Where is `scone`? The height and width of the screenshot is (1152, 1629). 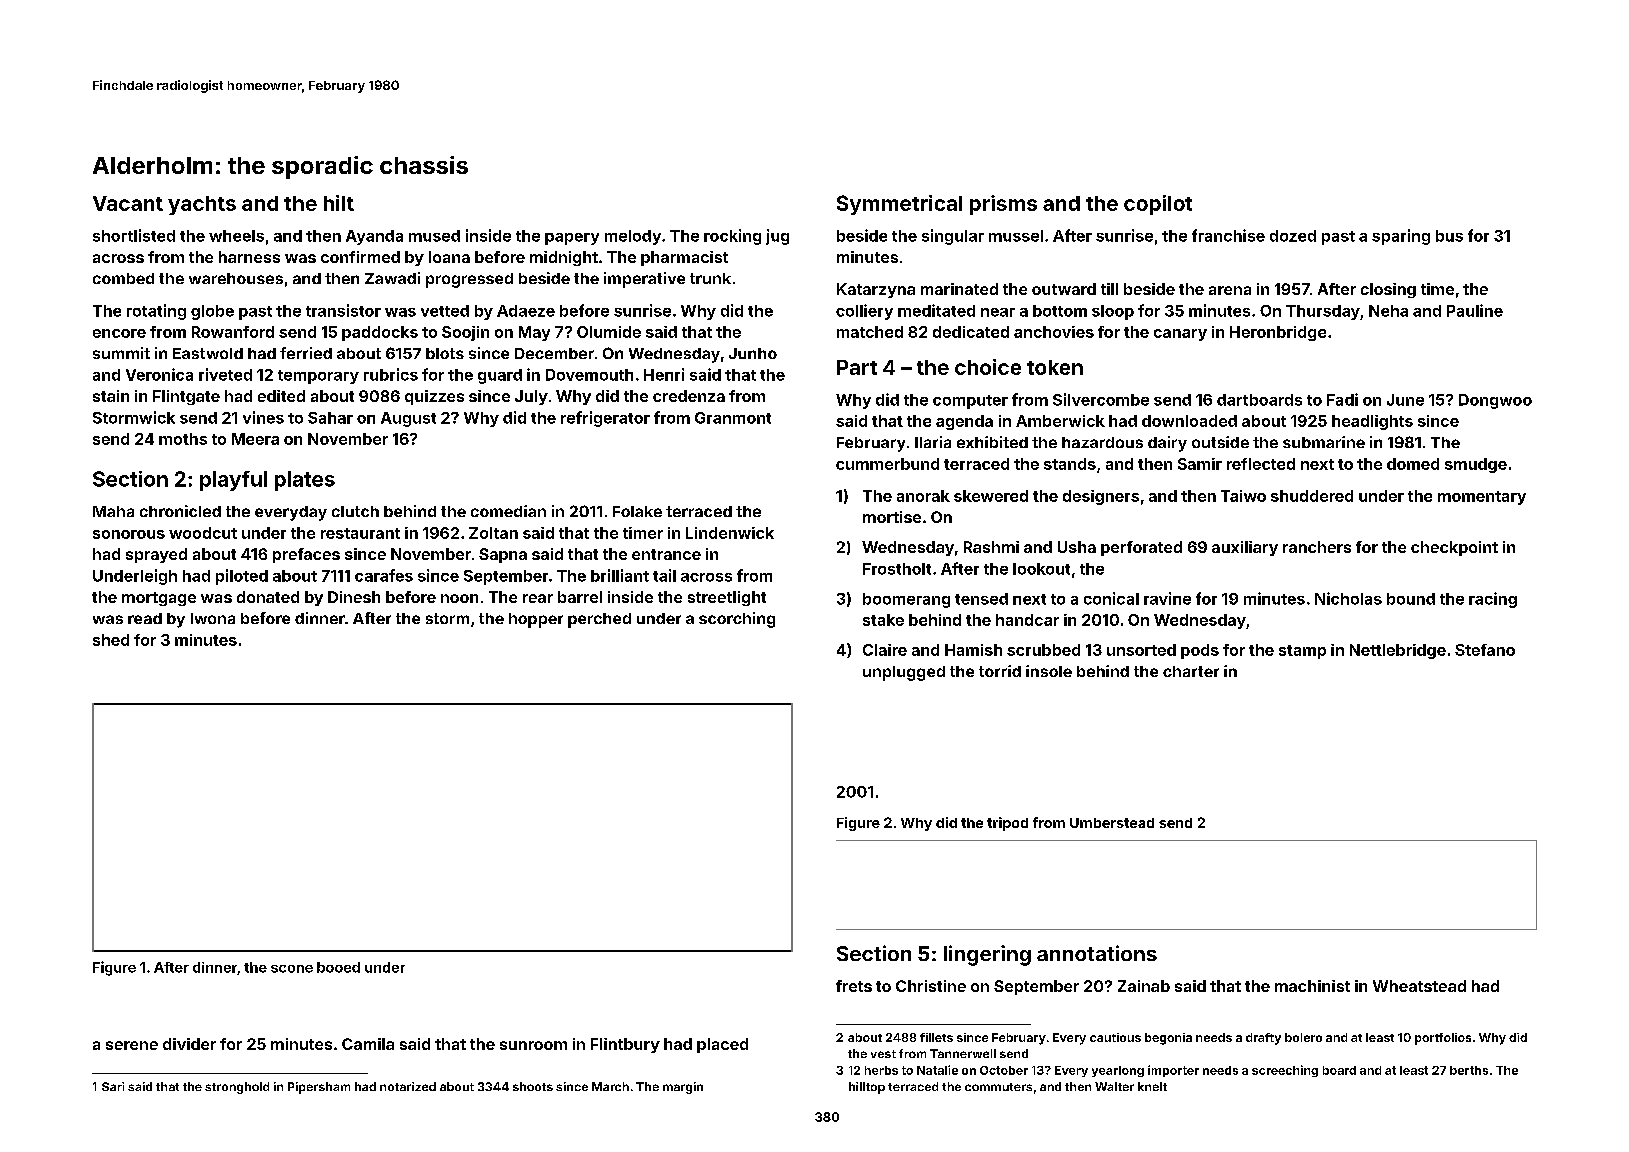 scone is located at coordinates (292, 969).
